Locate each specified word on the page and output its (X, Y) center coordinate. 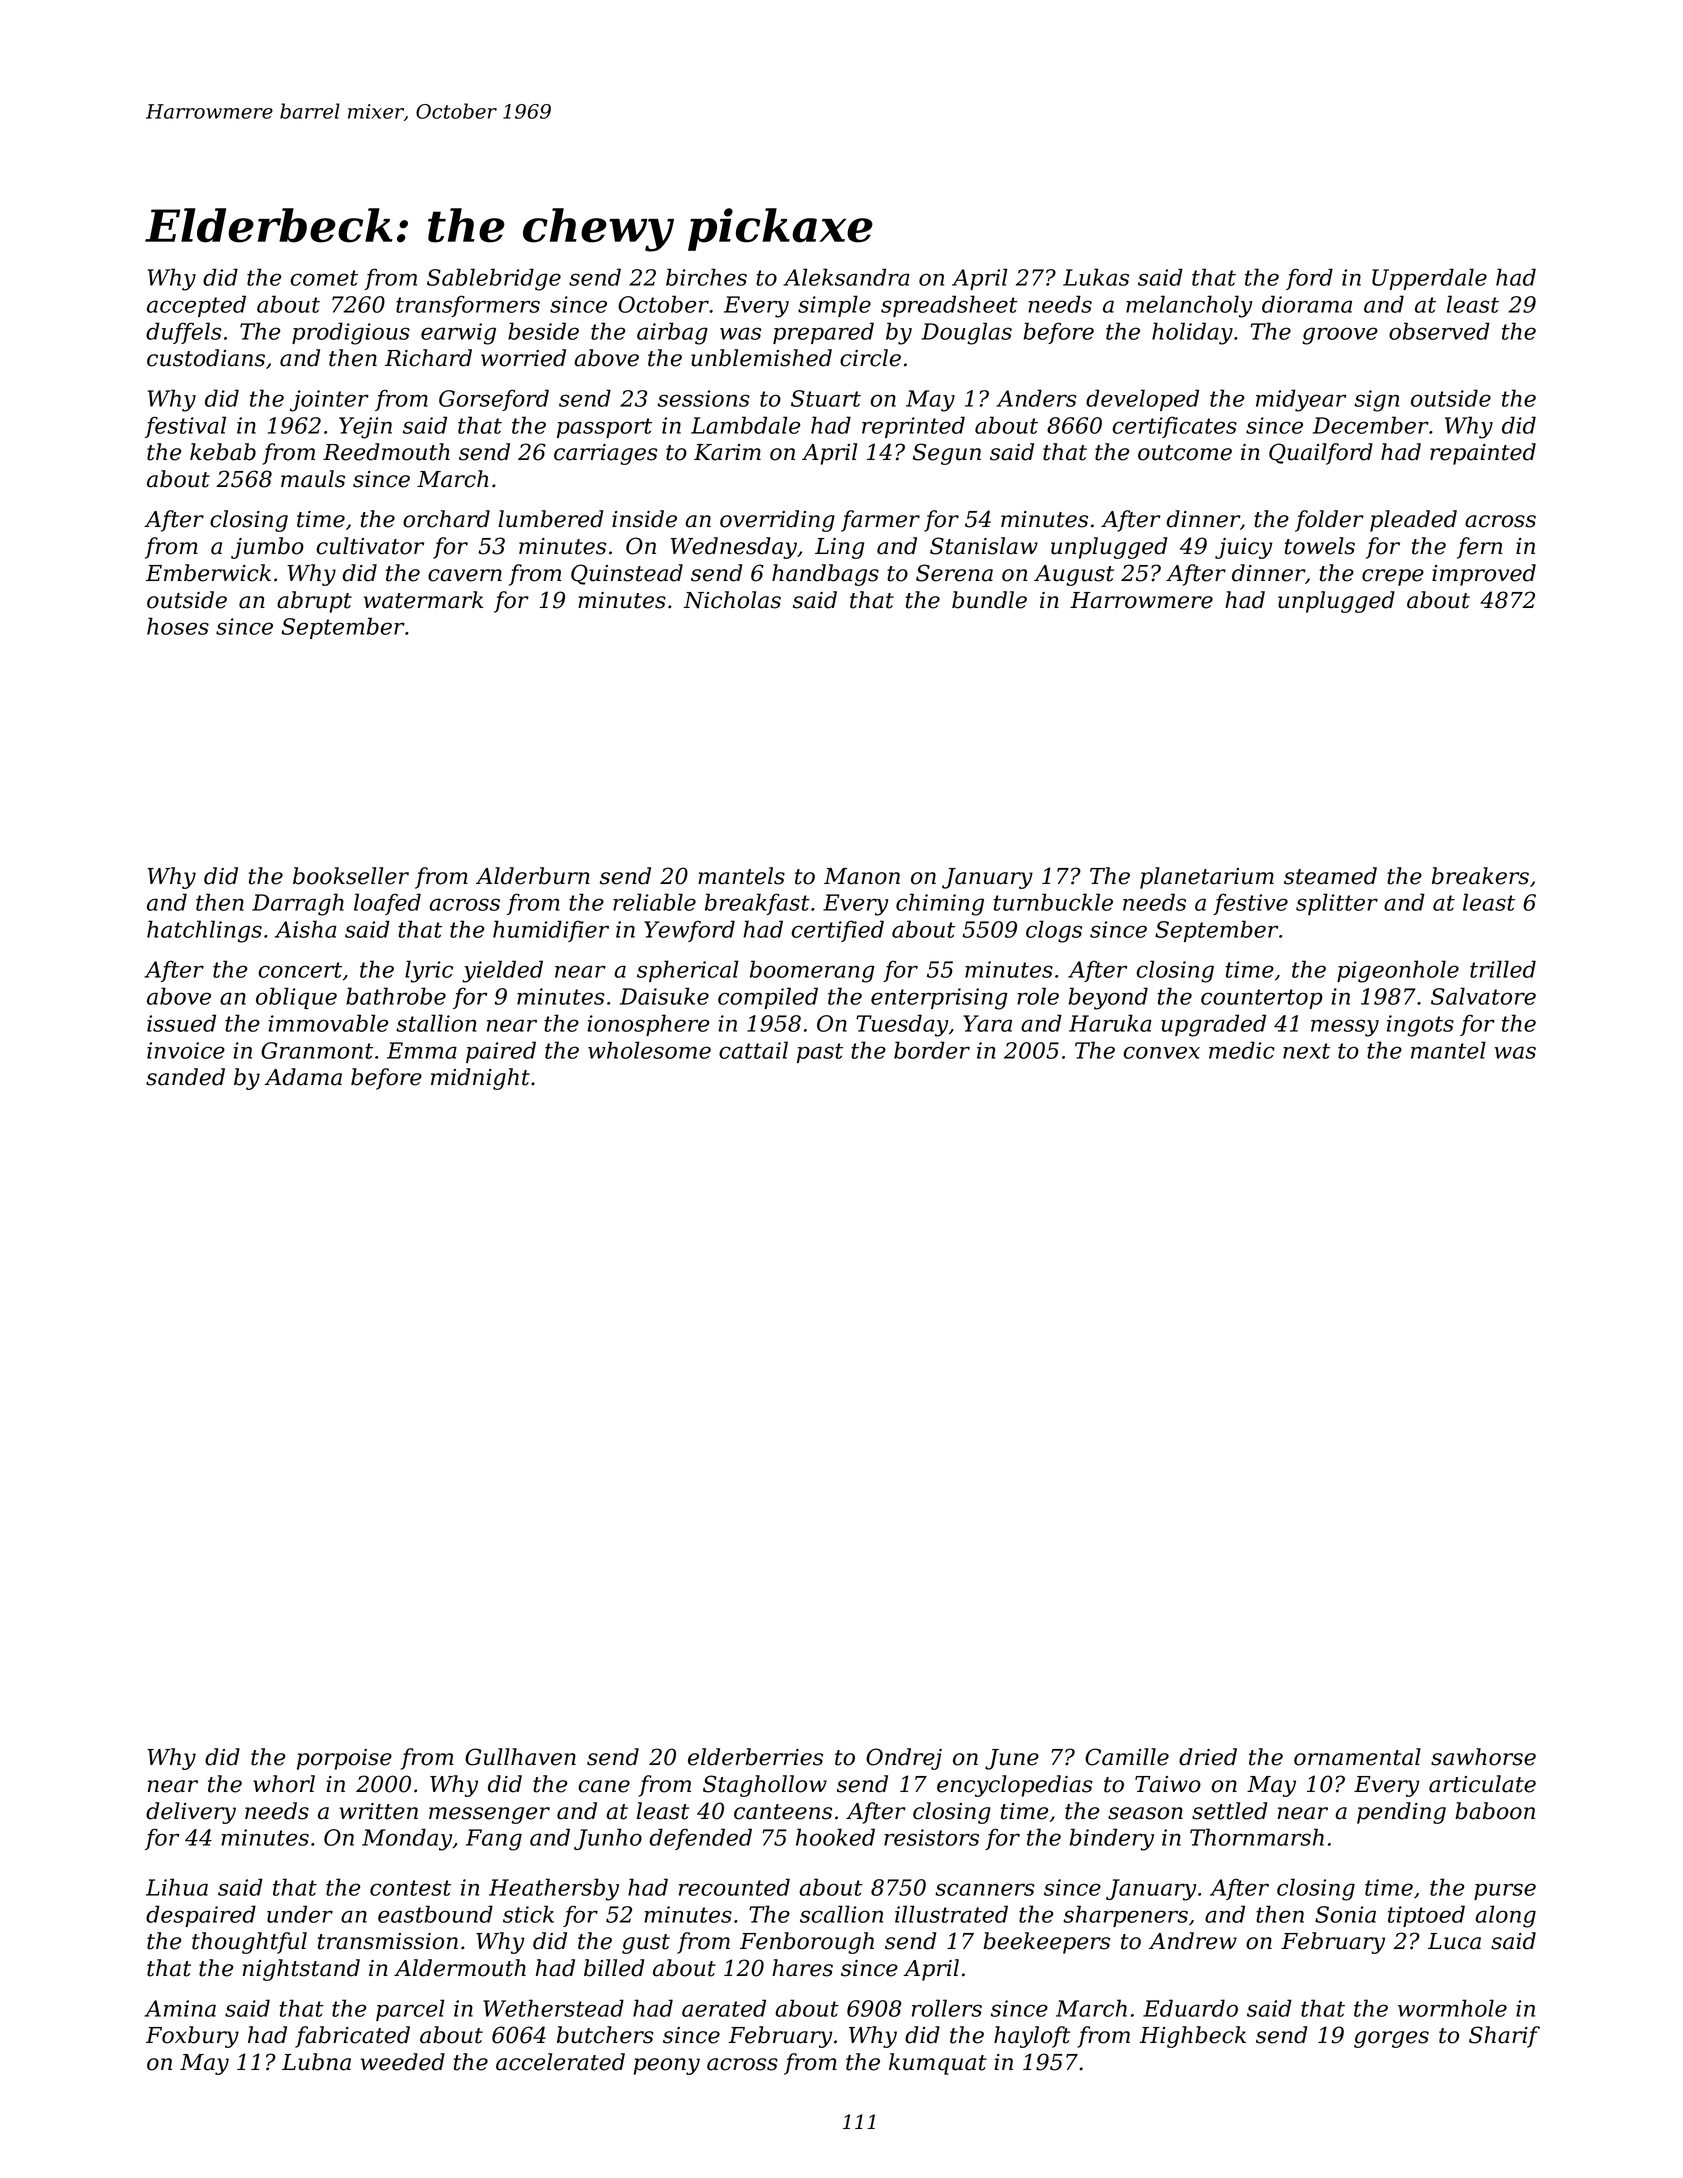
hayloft (1032, 2037)
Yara (987, 1023)
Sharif (1504, 2037)
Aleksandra (846, 277)
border (932, 1050)
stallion (436, 1023)
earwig (458, 334)
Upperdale (1429, 279)
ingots (1420, 1026)
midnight (480, 1079)
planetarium (1207, 878)
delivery (191, 1813)
